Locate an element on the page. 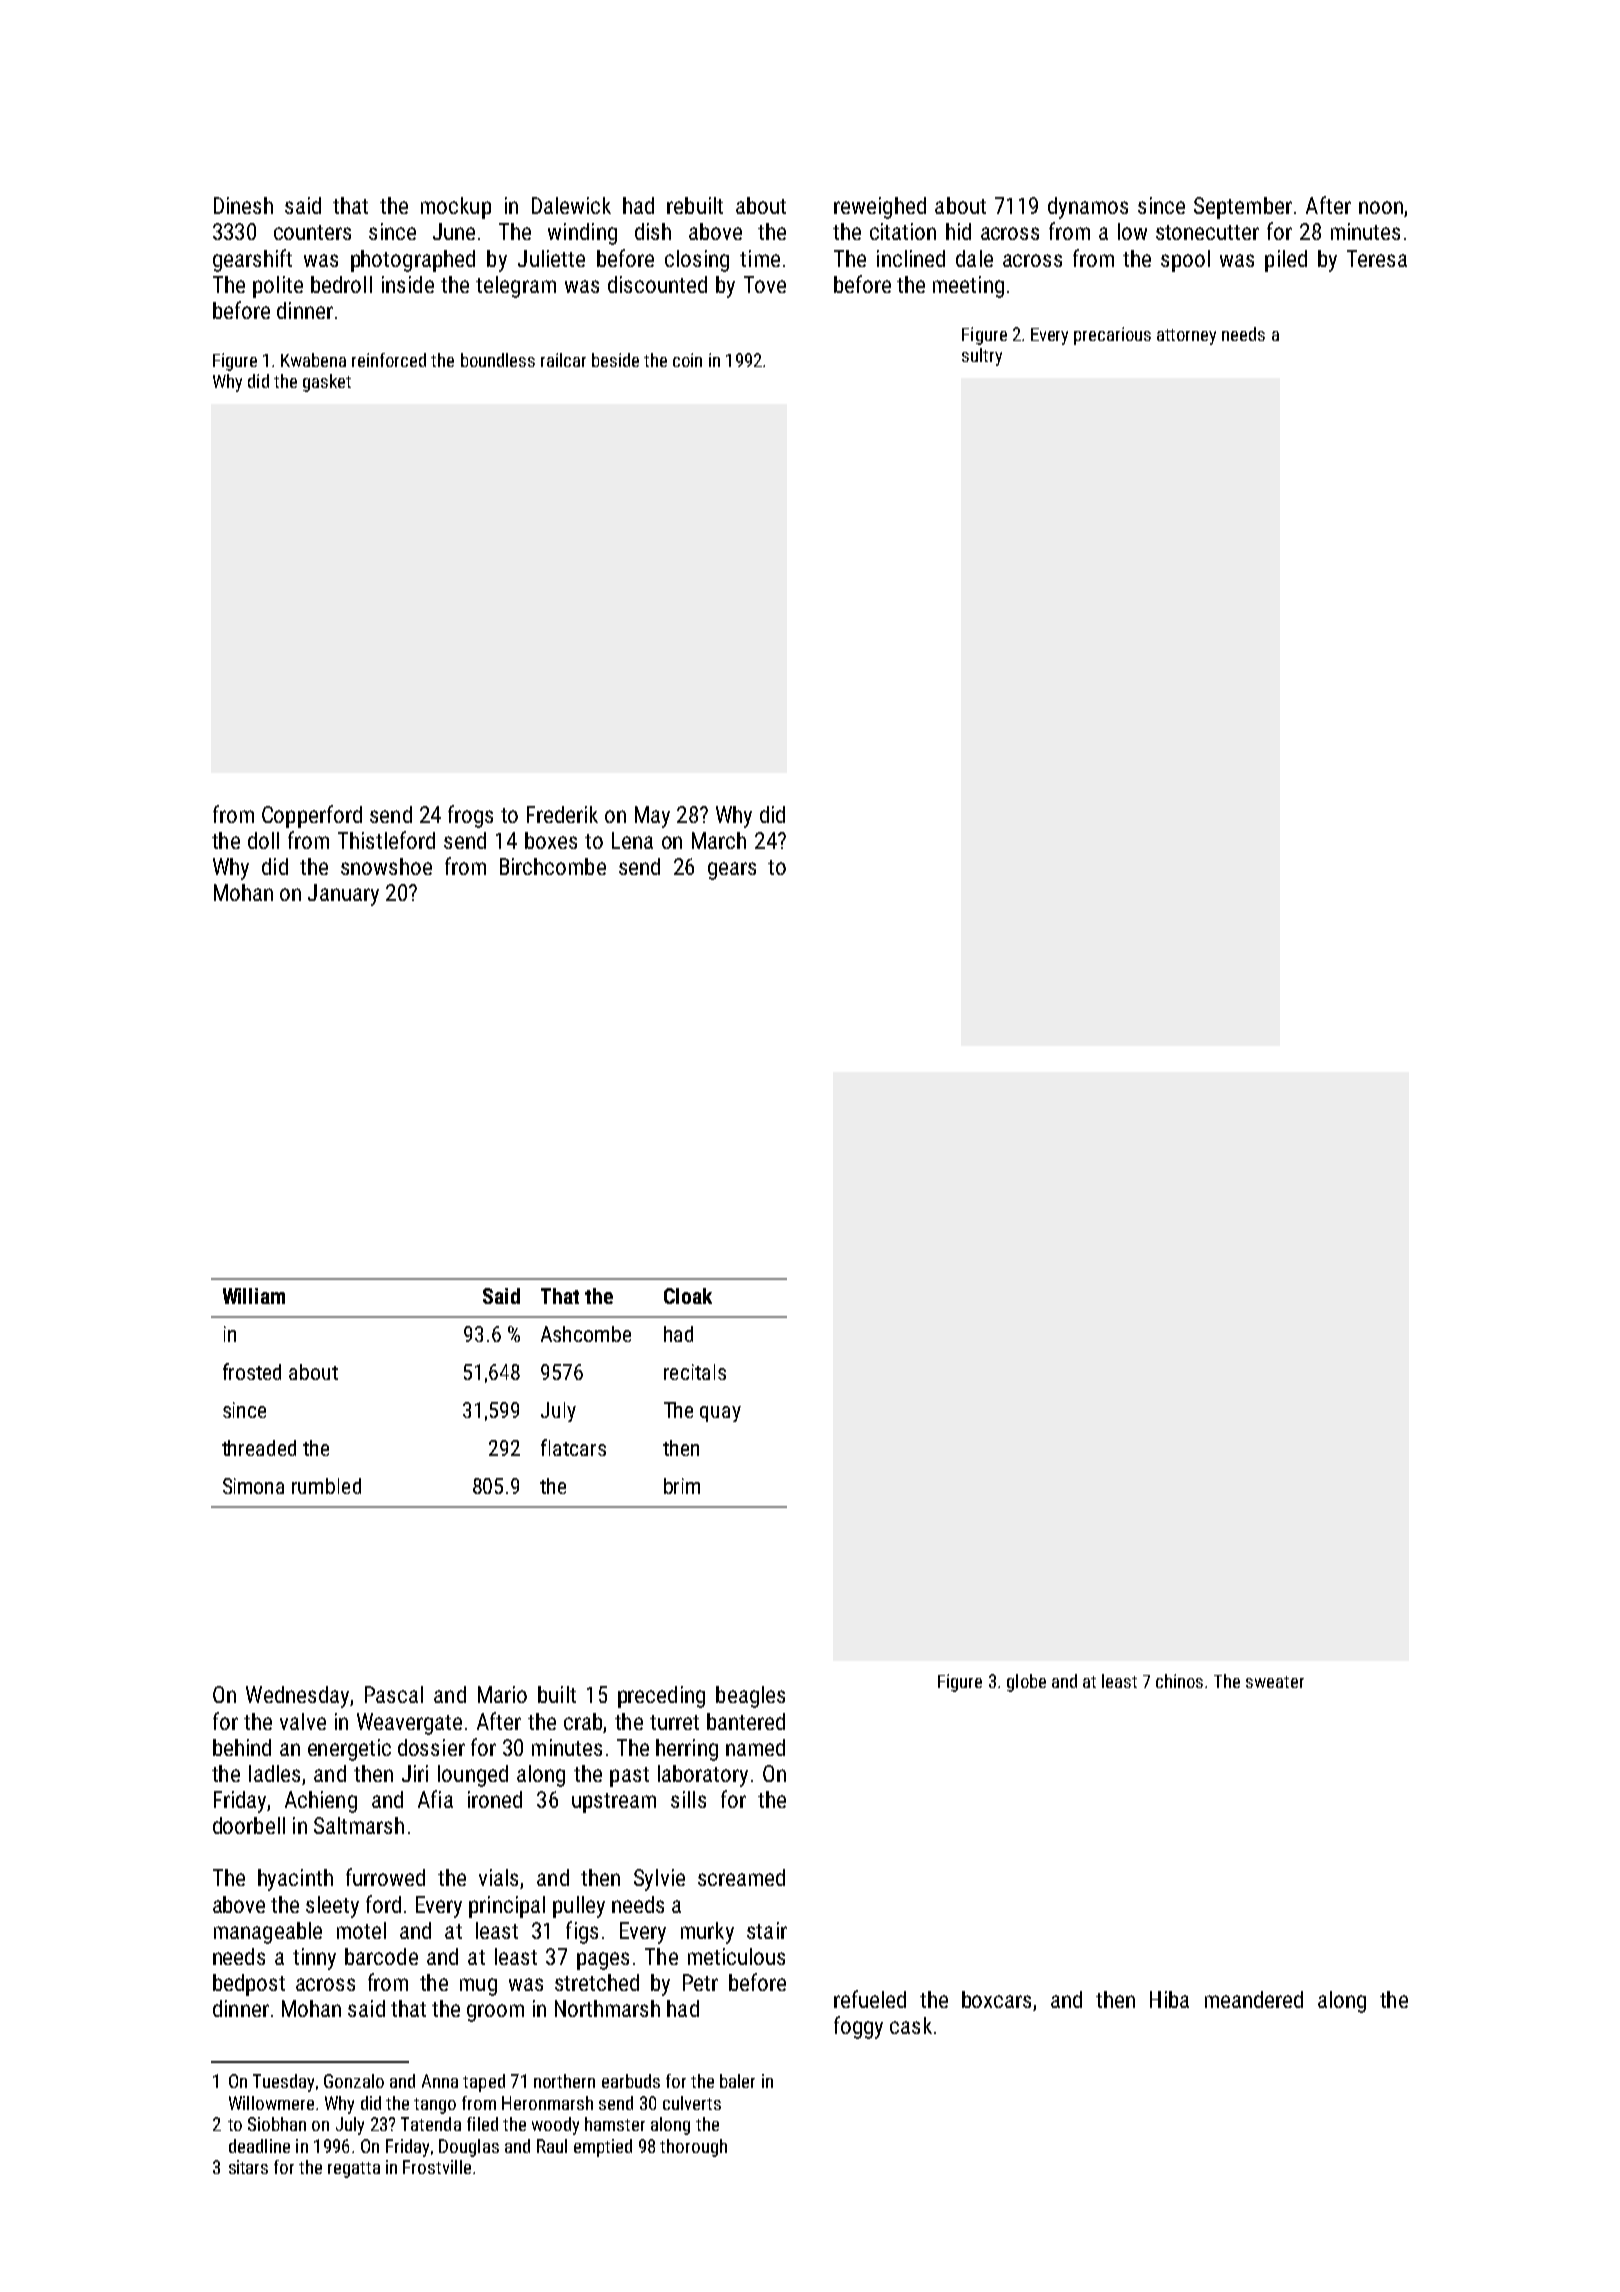 This image has width=1620, height=2292. sitars is located at coordinates (248, 2167).
